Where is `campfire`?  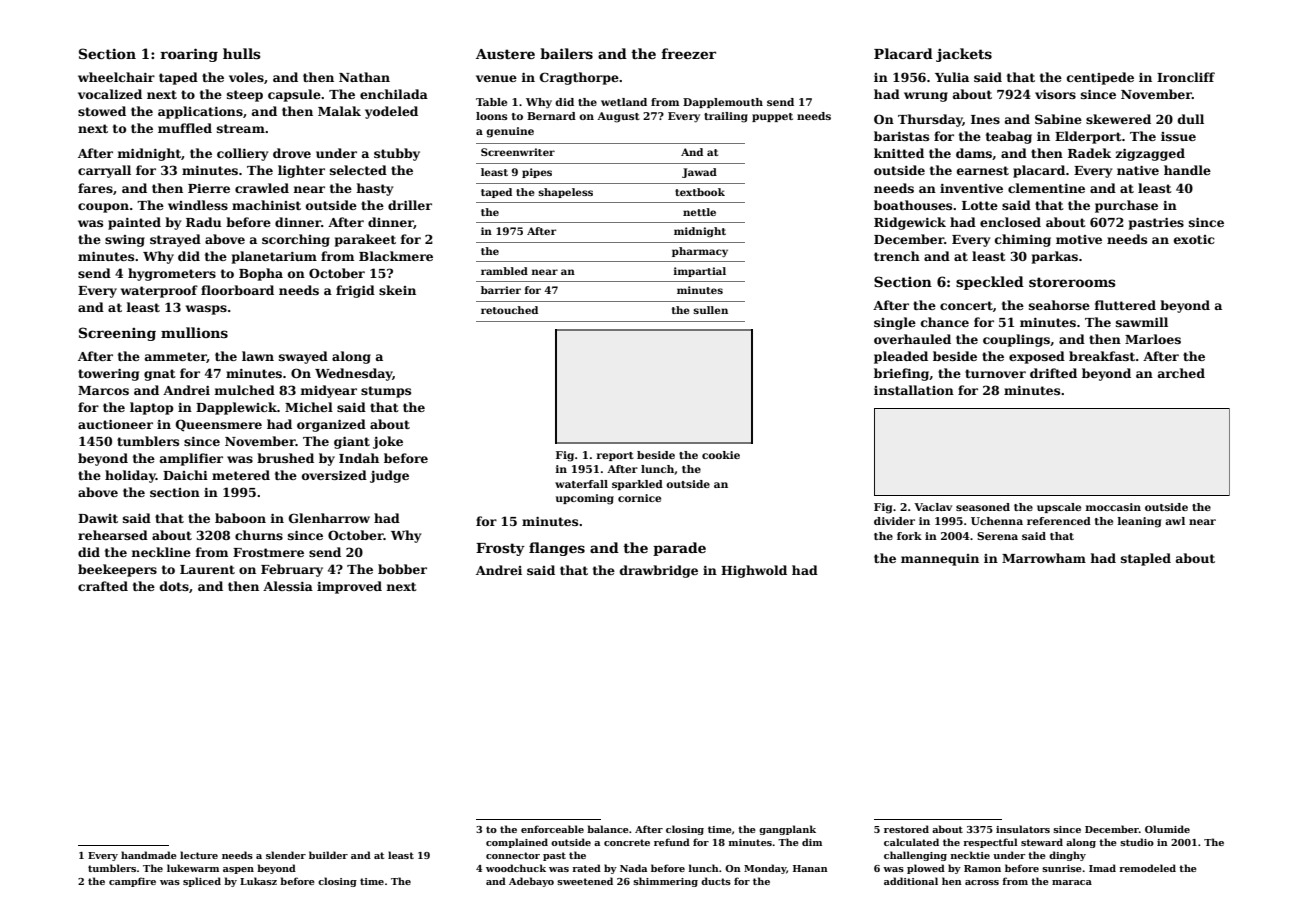 campfire is located at coordinates (132, 882).
